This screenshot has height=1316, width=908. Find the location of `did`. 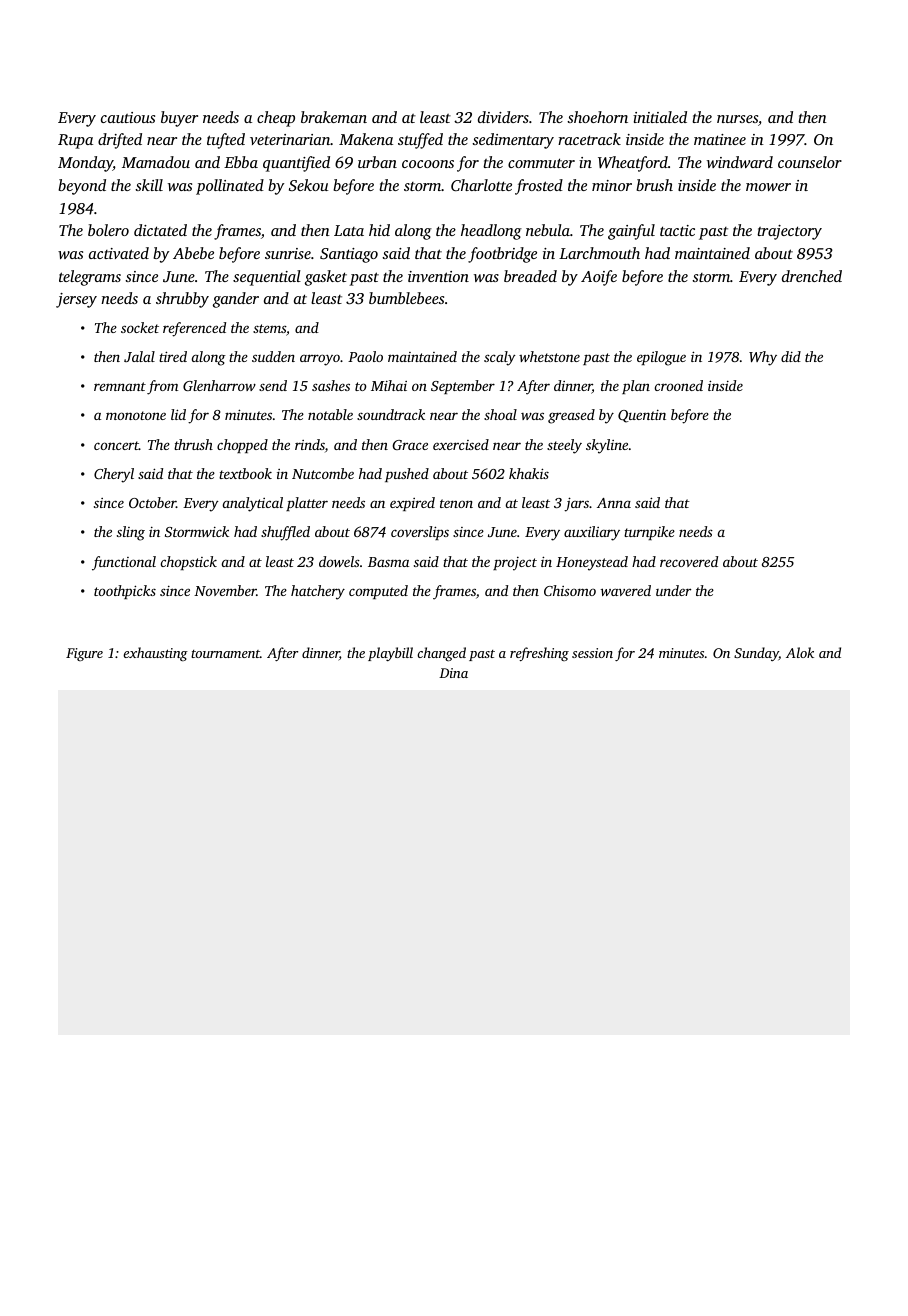

did is located at coordinates (791, 356).
